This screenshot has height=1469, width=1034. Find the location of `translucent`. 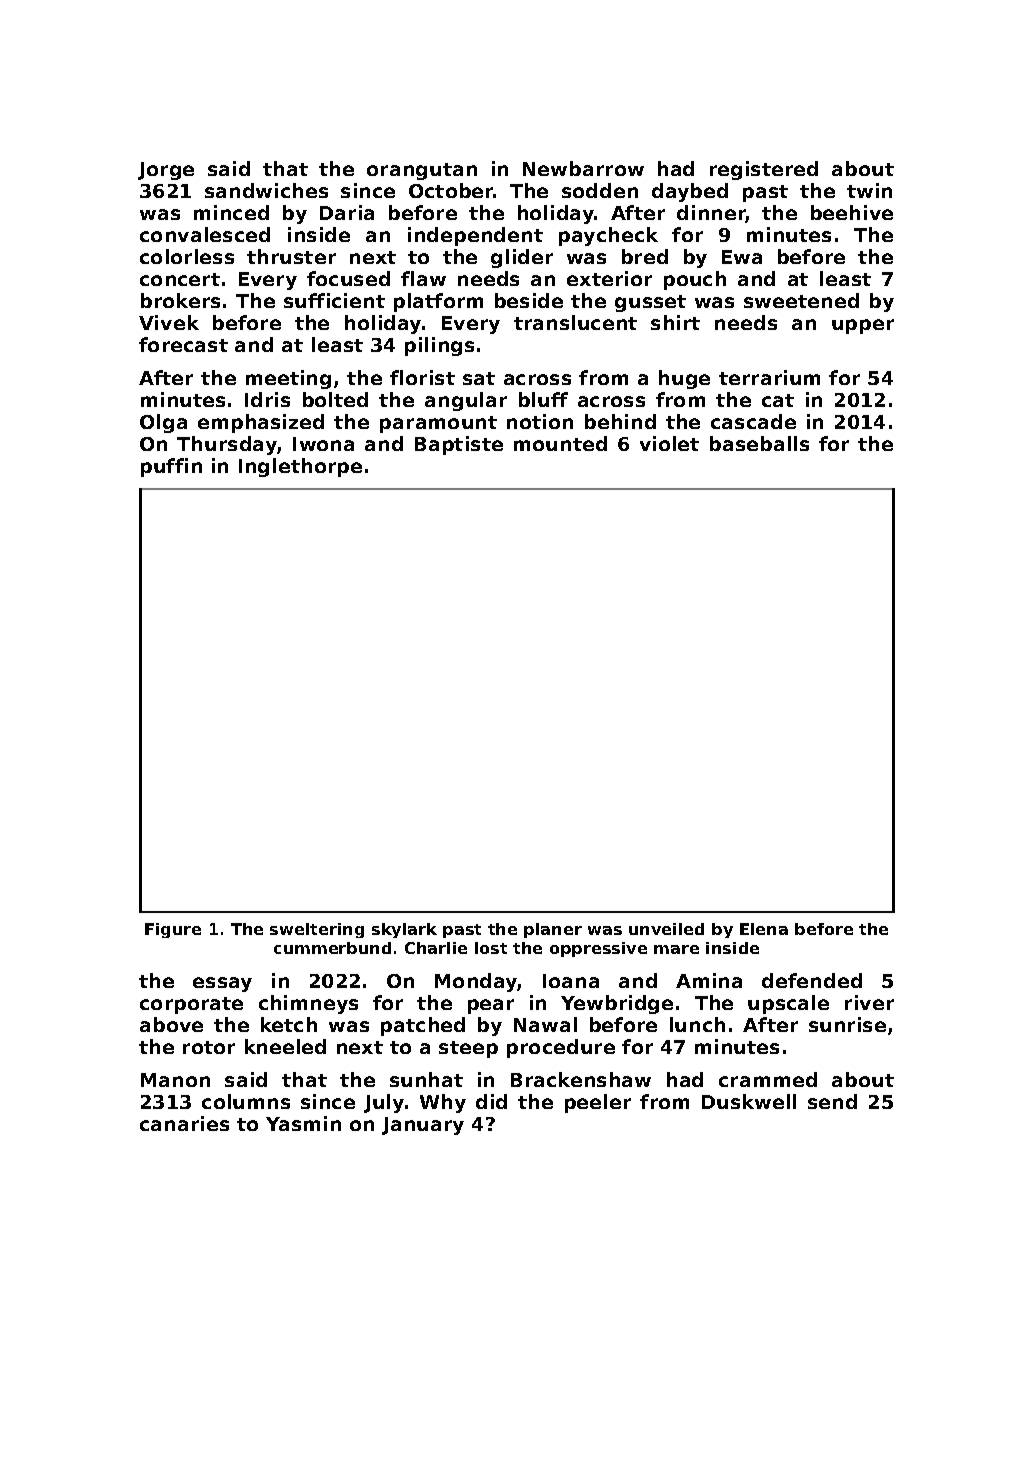

translucent is located at coordinates (575, 322).
